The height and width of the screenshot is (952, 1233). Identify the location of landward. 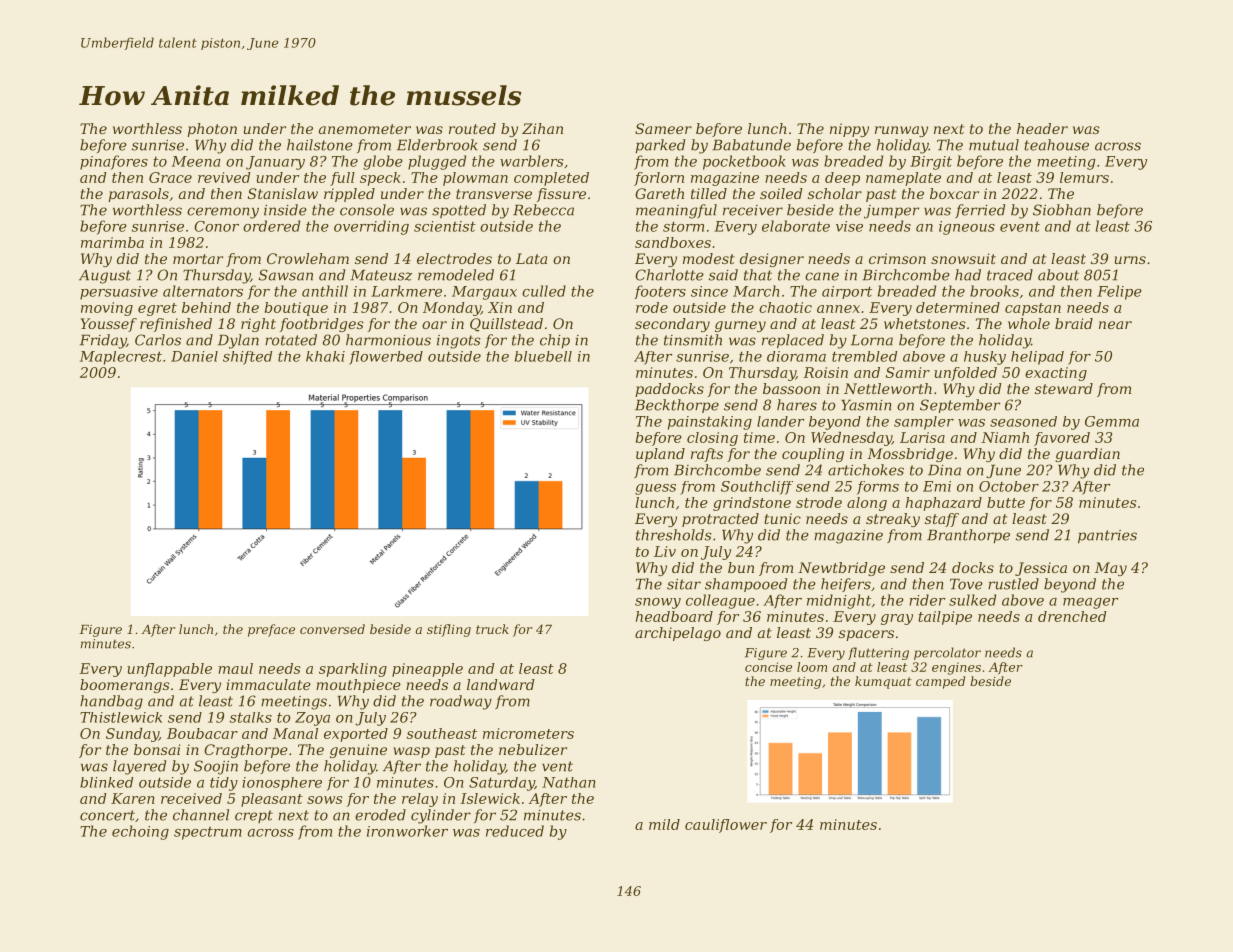
(501, 684).
